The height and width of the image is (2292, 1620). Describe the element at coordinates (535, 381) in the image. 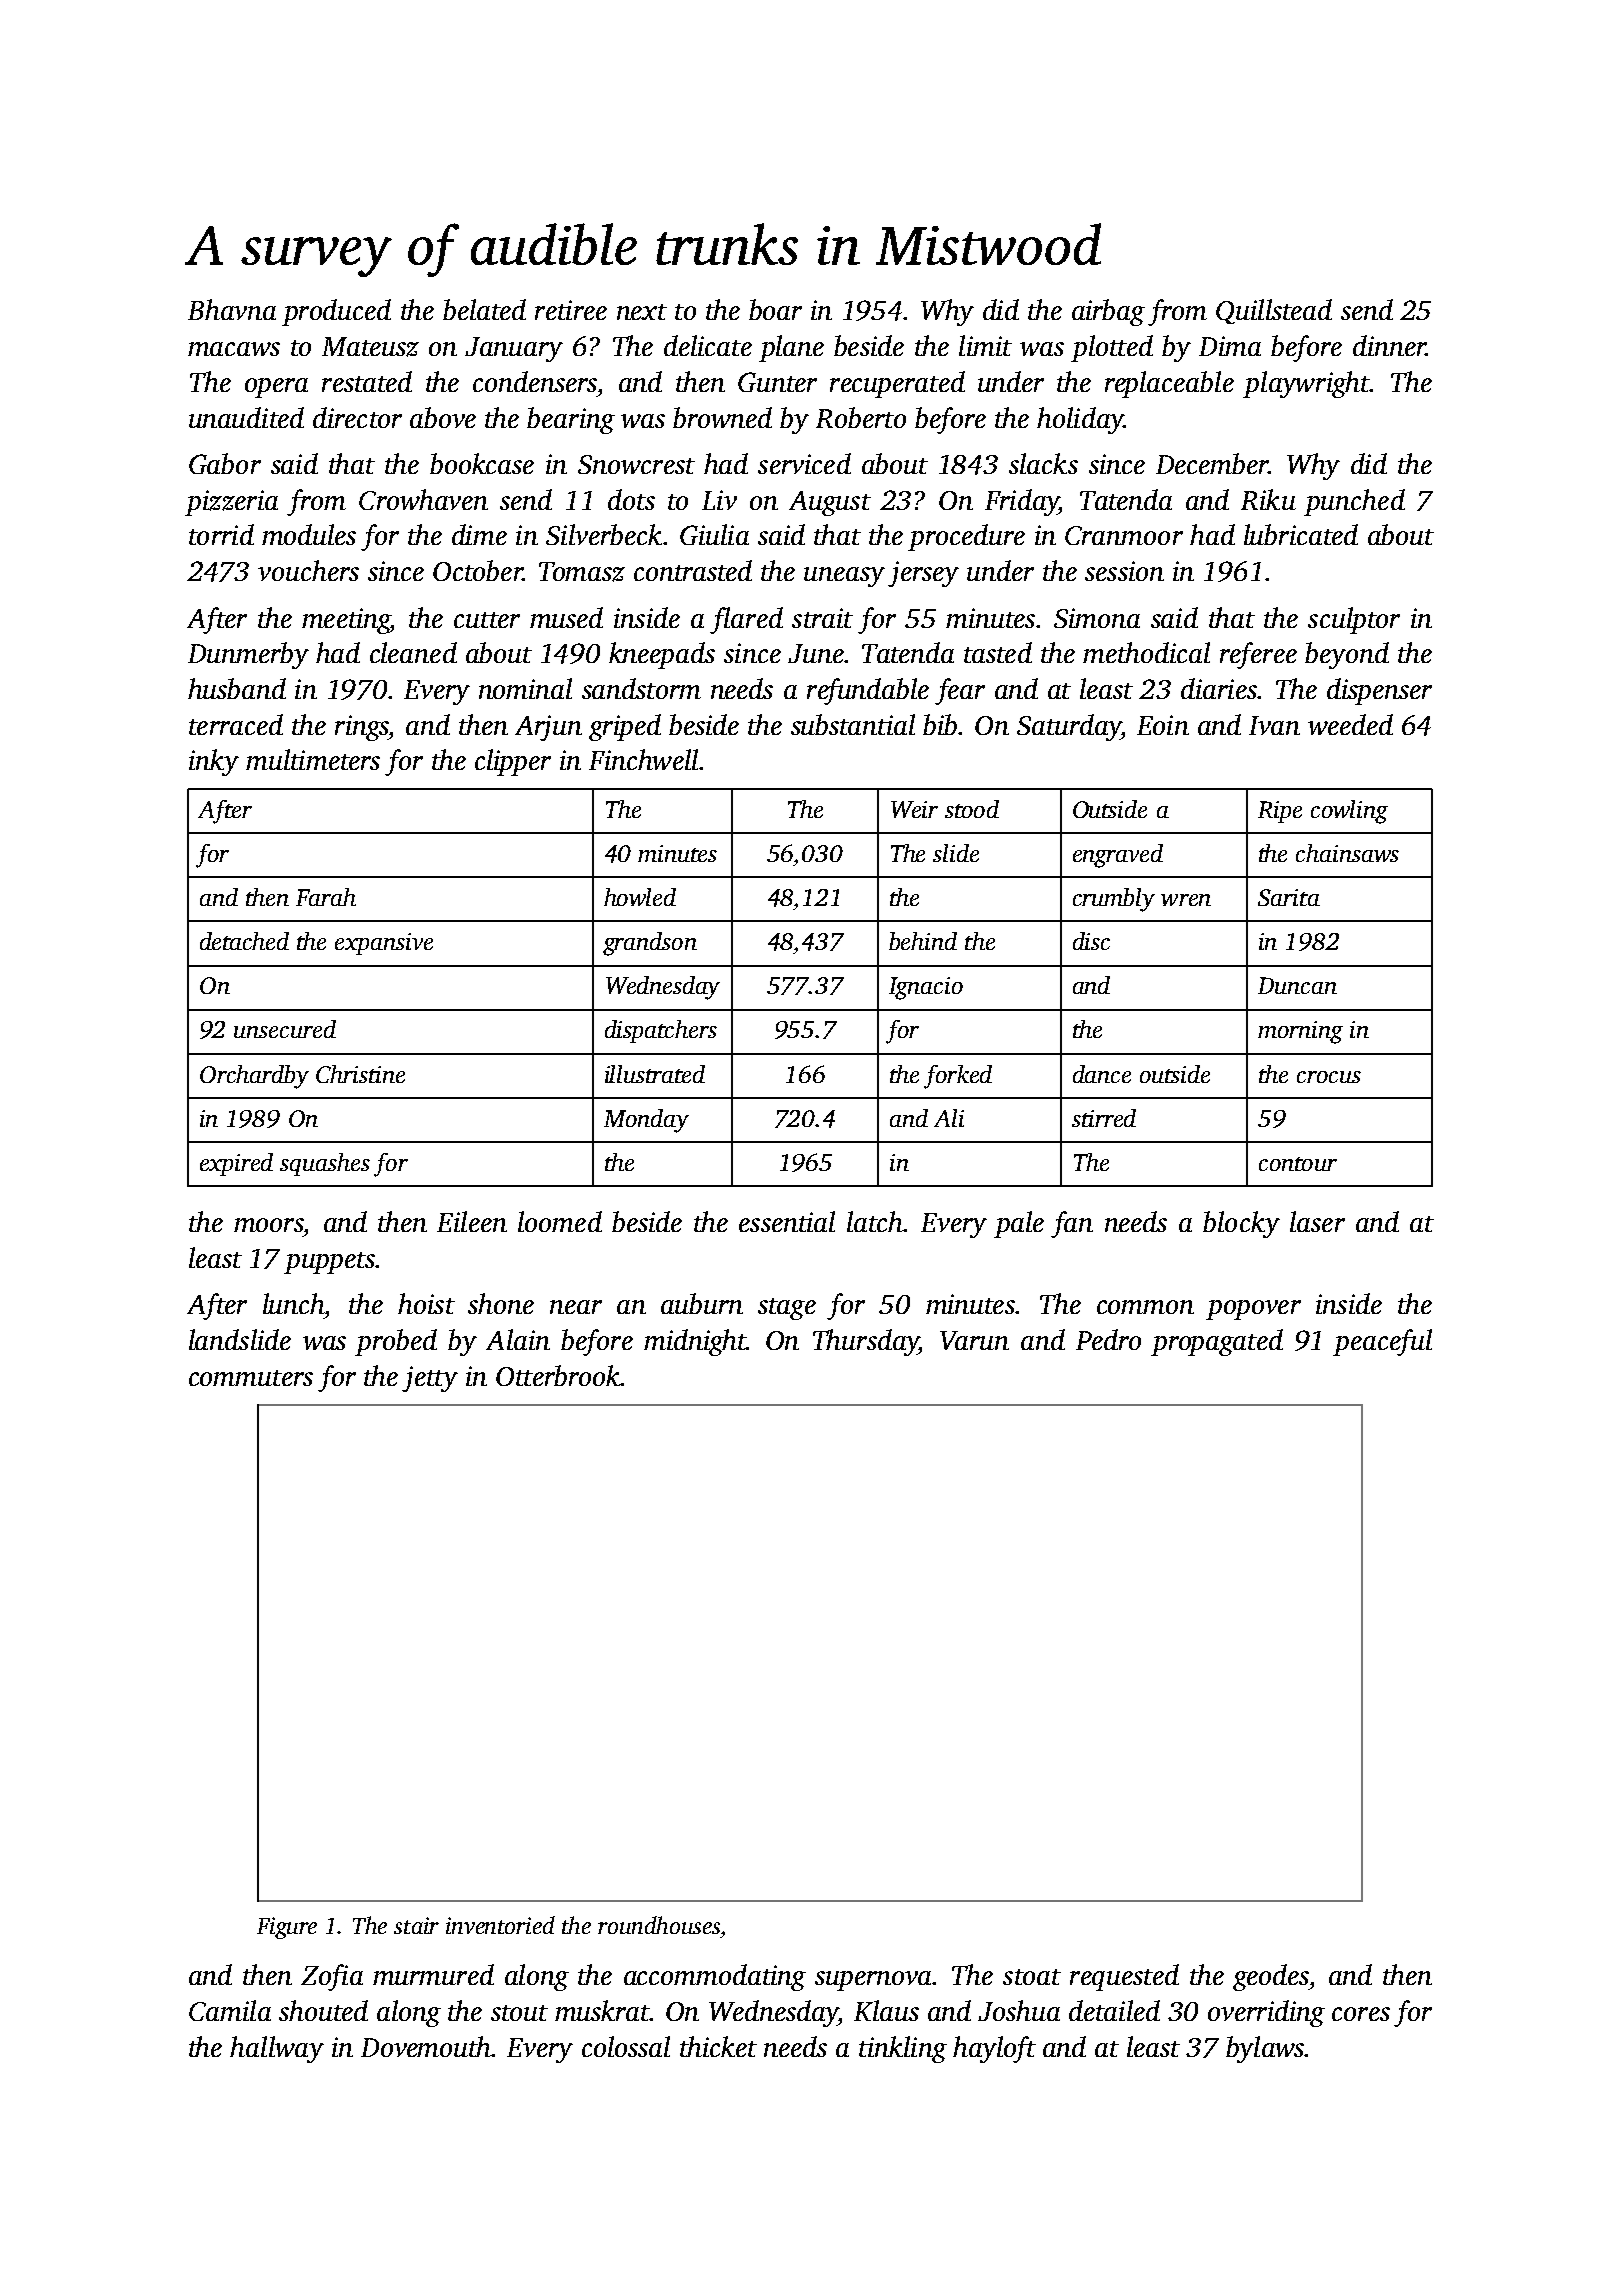

I see `condensers` at that location.
